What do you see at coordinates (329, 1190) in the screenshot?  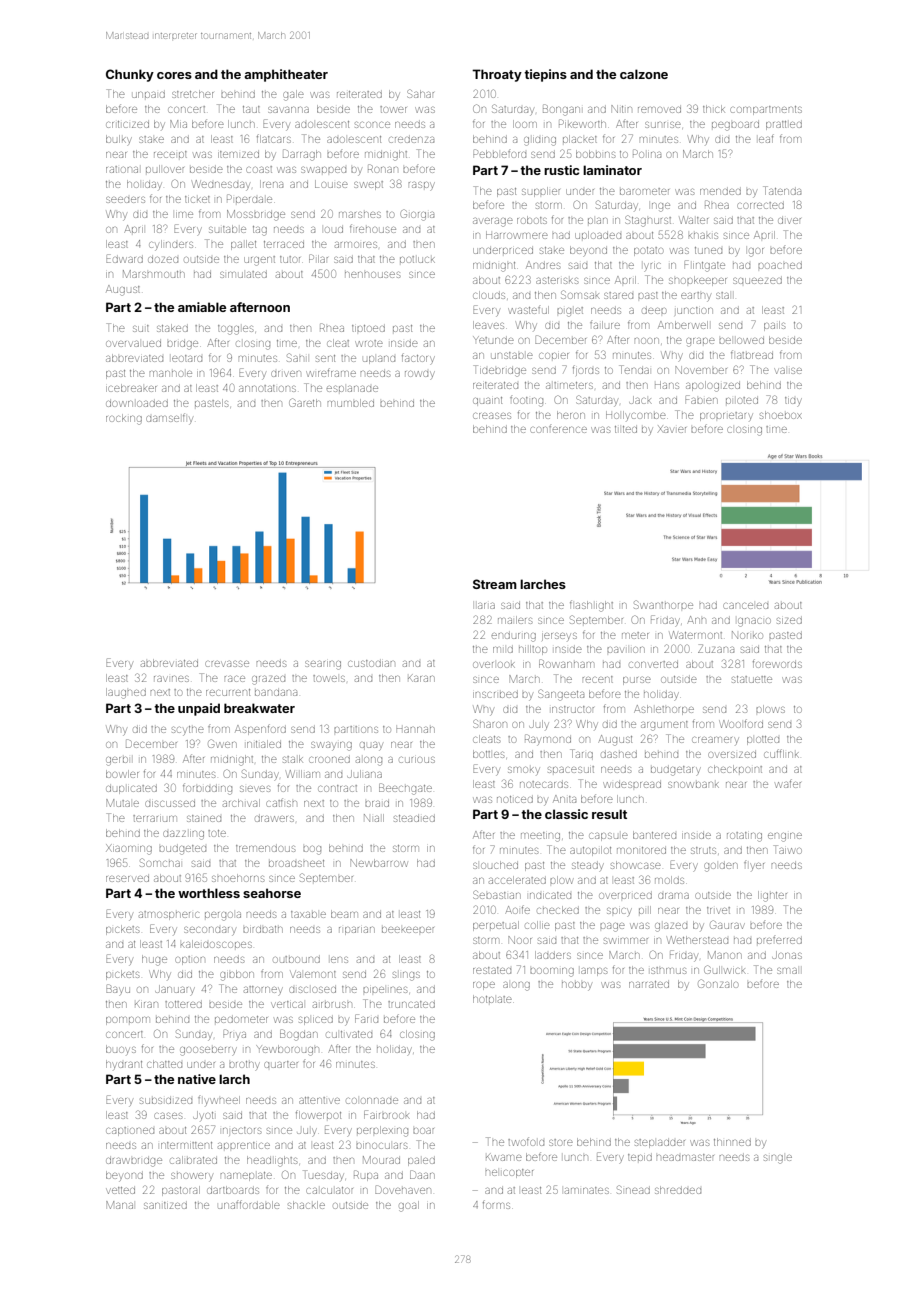 I see `calculator` at bounding box center [329, 1190].
